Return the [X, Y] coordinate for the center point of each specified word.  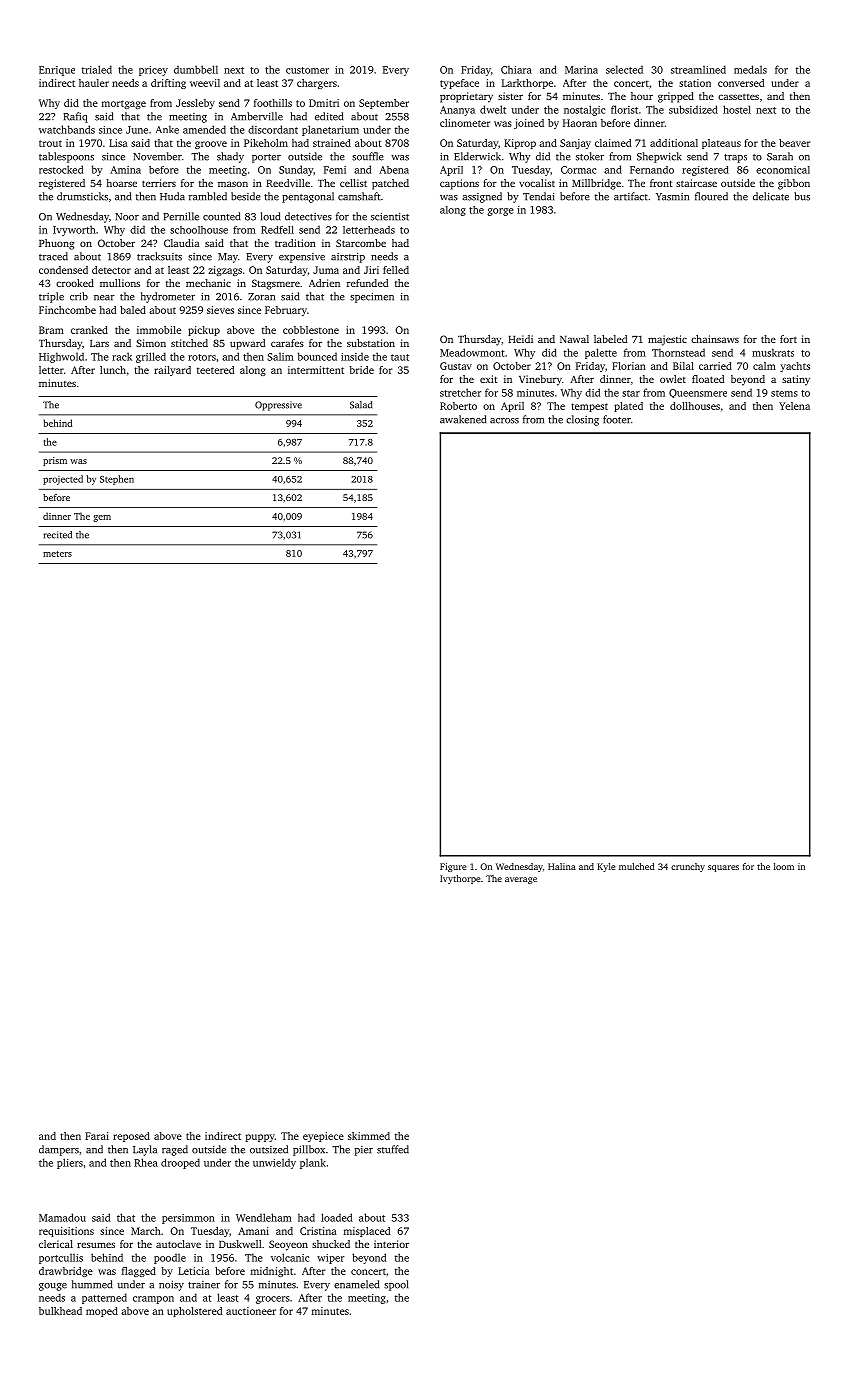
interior [391, 1244]
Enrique [57, 71]
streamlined [698, 69]
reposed [131, 1137]
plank [313, 1163]
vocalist [537, 183]
